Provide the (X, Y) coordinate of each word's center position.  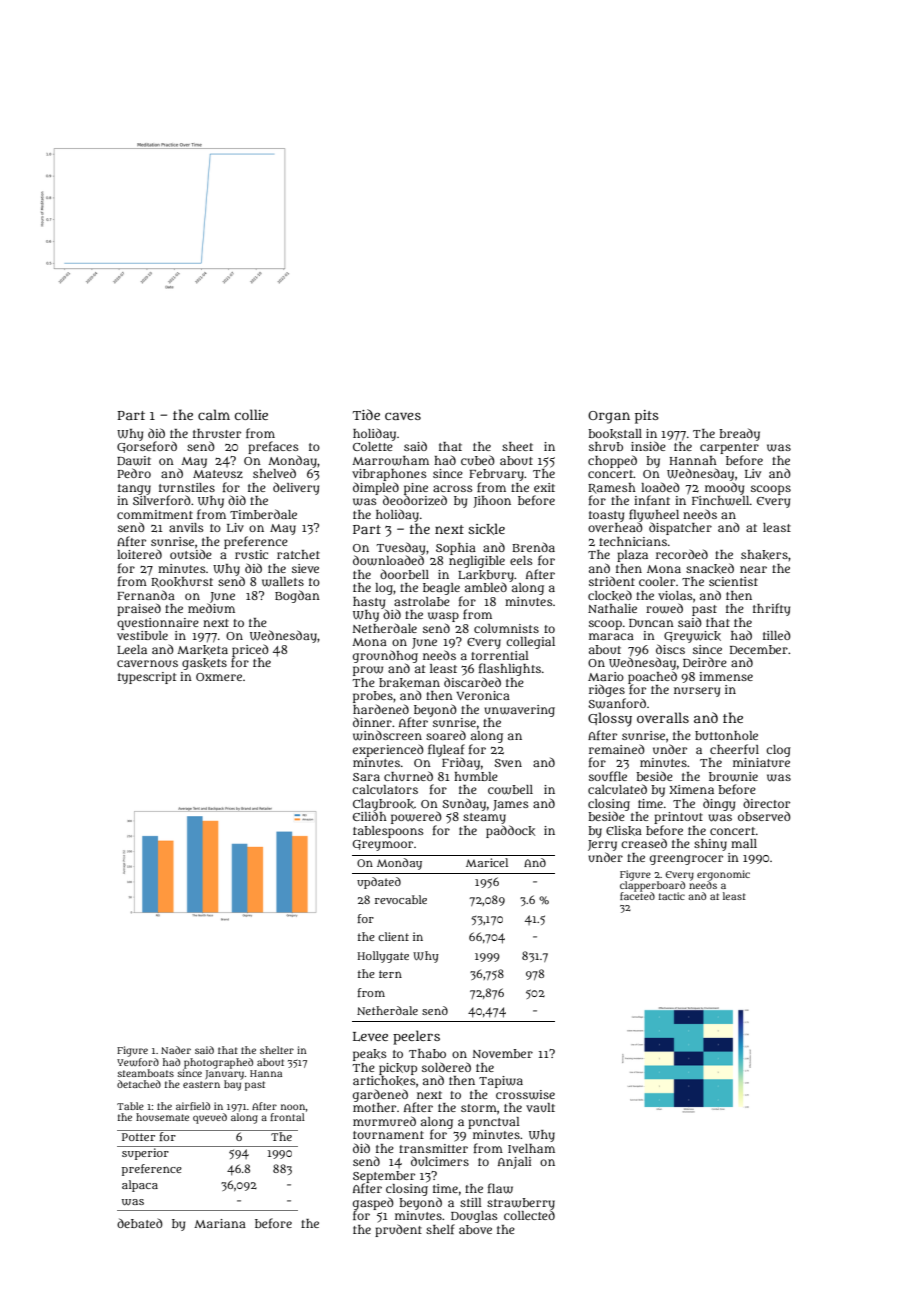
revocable (401, 899)
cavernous (147, 663)
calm (214, 414)
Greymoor (383, 845)
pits (647, 417)
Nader (176, 1050)
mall (744, 843)
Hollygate (383, 957)
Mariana (220, 1223)
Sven (508, 763)
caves (403, 416)
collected (529, 1215)
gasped (373, 1203)
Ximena (692, 789)
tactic (672, 896)
